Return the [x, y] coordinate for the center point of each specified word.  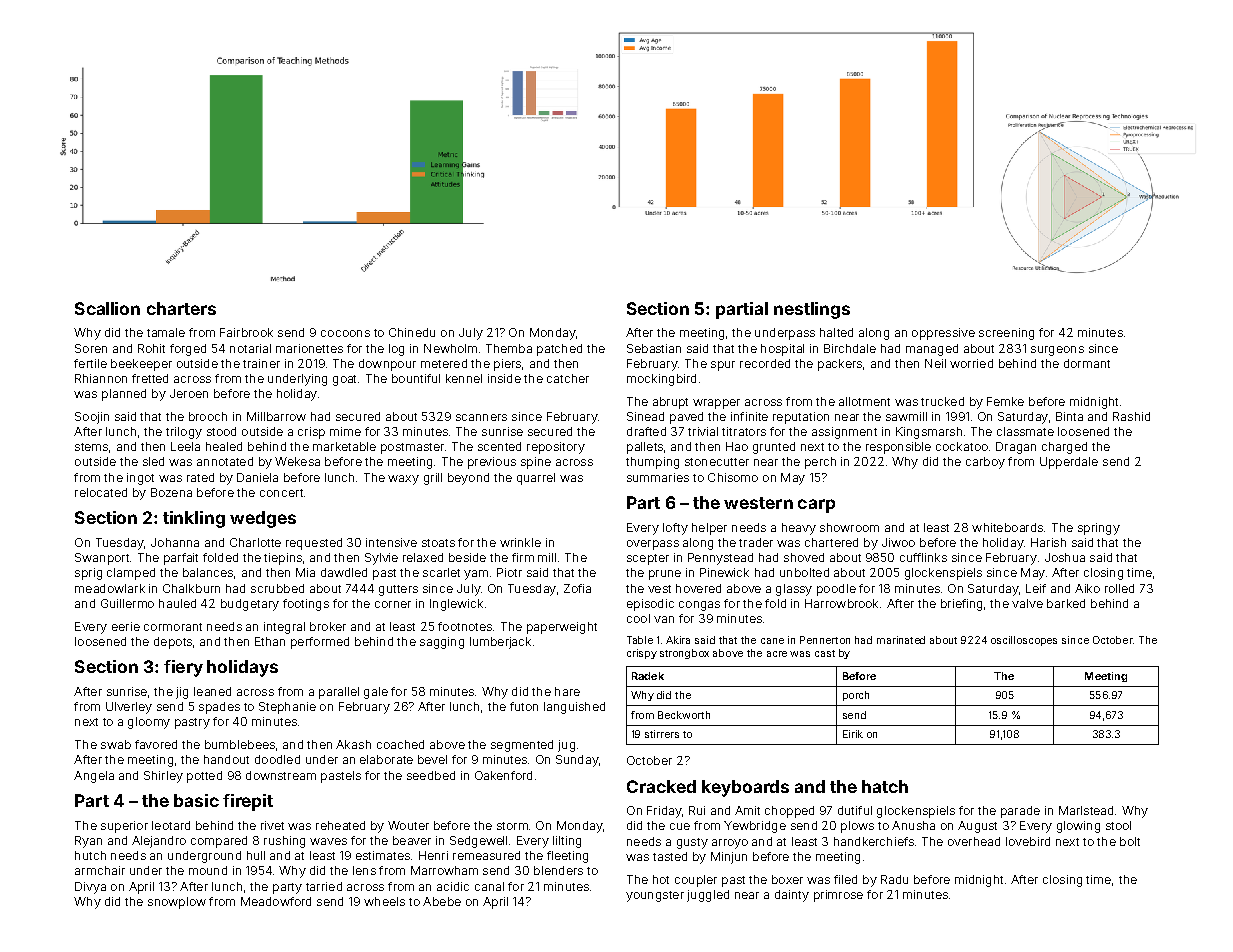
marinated [901, 640]
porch [856, 696]
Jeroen [189, 393]
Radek [648, 676]
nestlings [812, 310]
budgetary [250, 605]
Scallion [107, 308]
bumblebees [240, 744]
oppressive [943, 334]
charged [1064, 448]
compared [219, 842]
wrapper [716, 404]
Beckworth [684, 715]
